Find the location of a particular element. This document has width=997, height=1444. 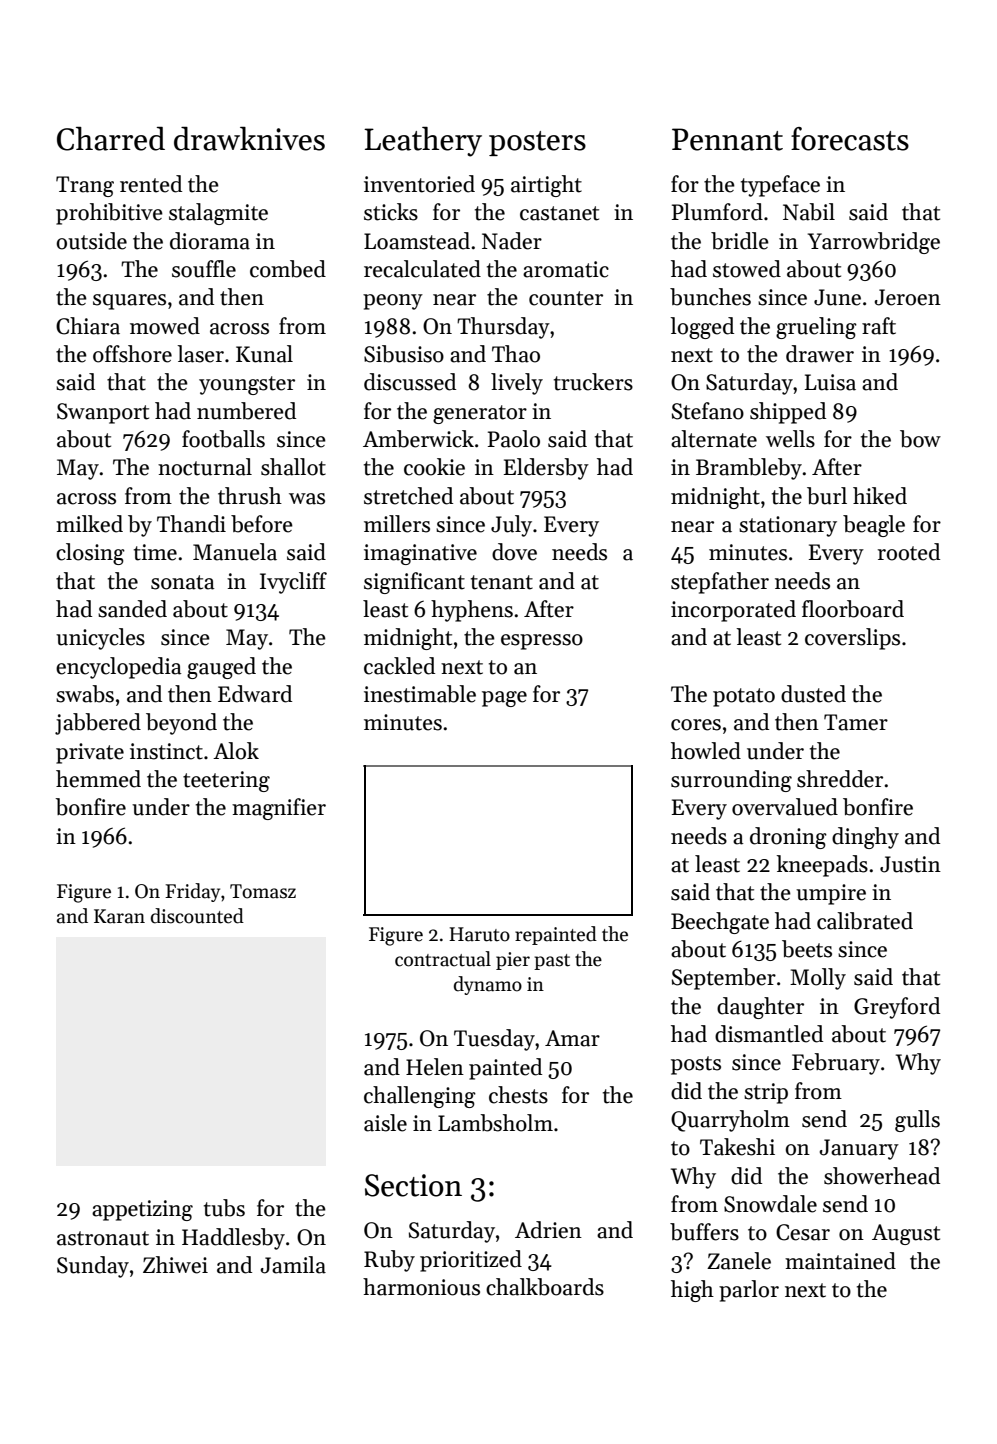

Leathery is located at coordinates (423, 142).
